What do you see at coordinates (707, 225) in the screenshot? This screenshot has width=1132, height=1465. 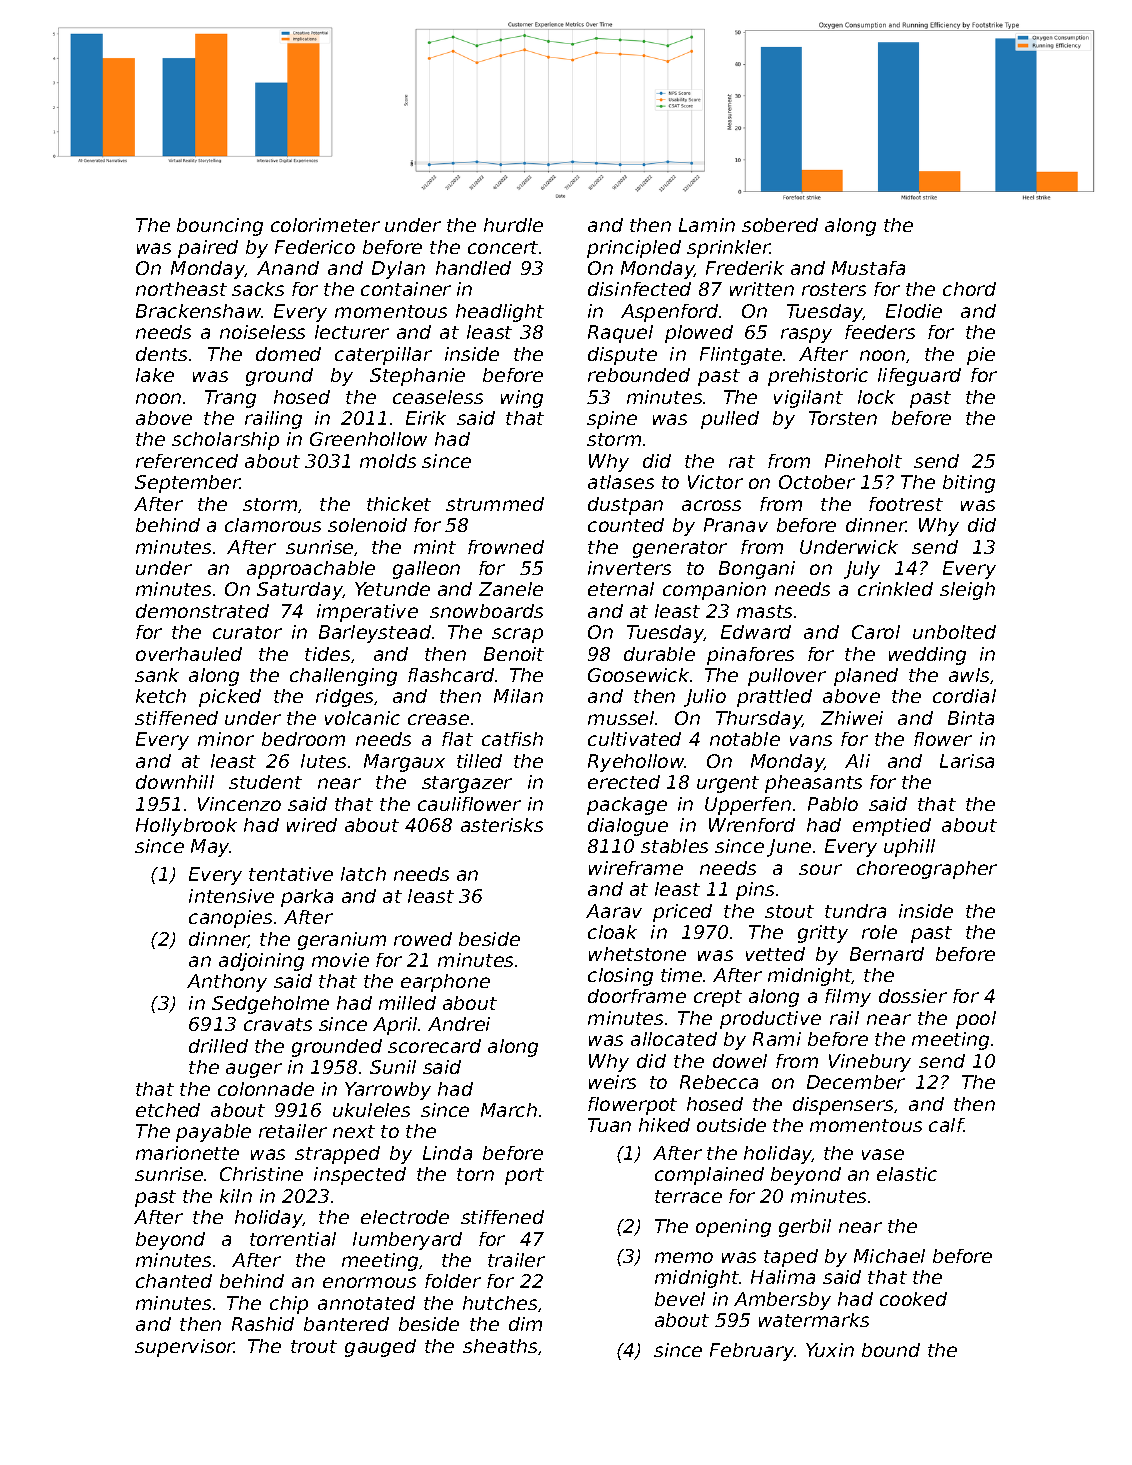 I see `Lamin` at bounding box center [707, 225].
